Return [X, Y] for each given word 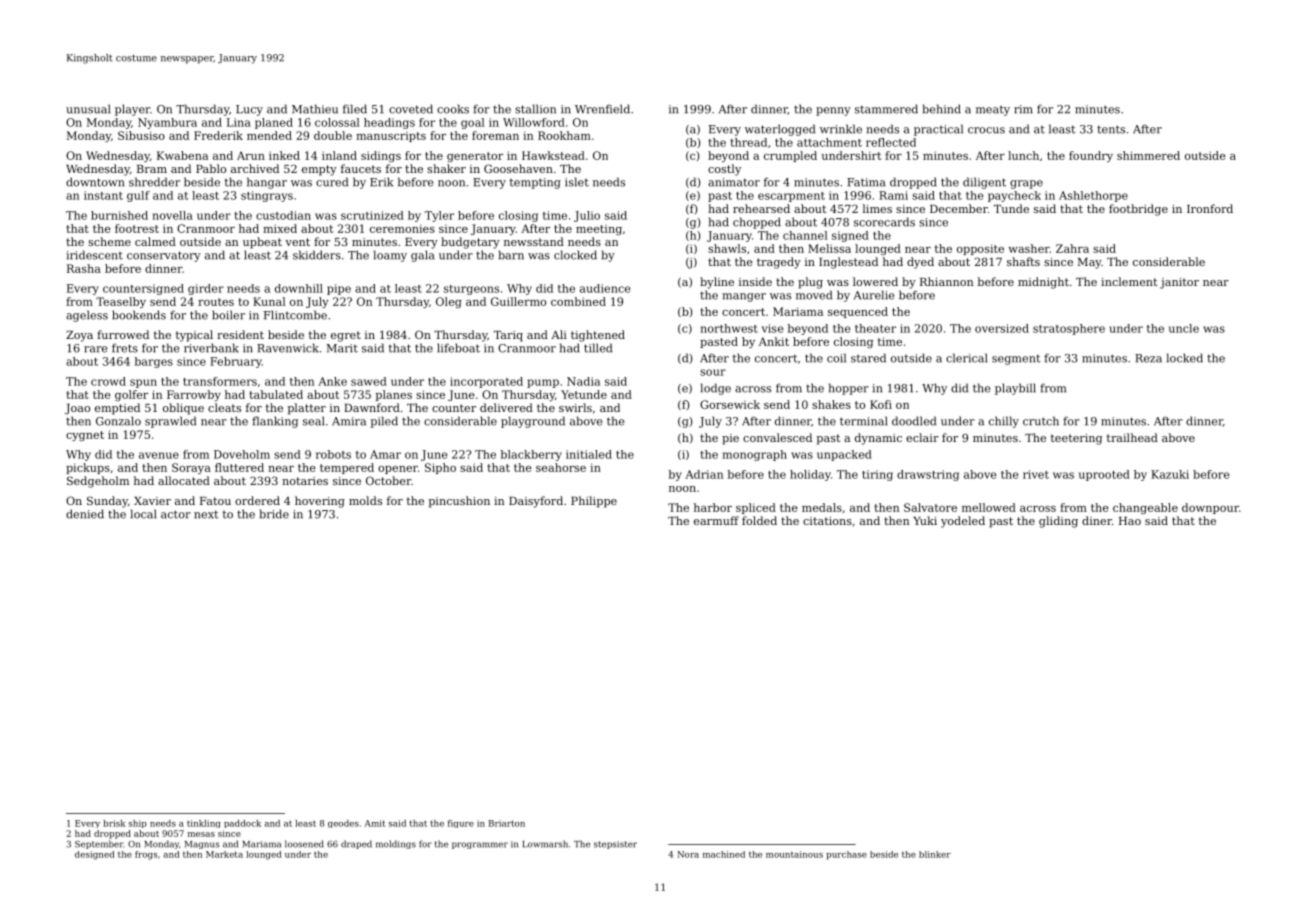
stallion [535, 109]
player [132, 110]
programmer [480, 845]
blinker [935, 854]
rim [1023, 109]
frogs [146, 855]
